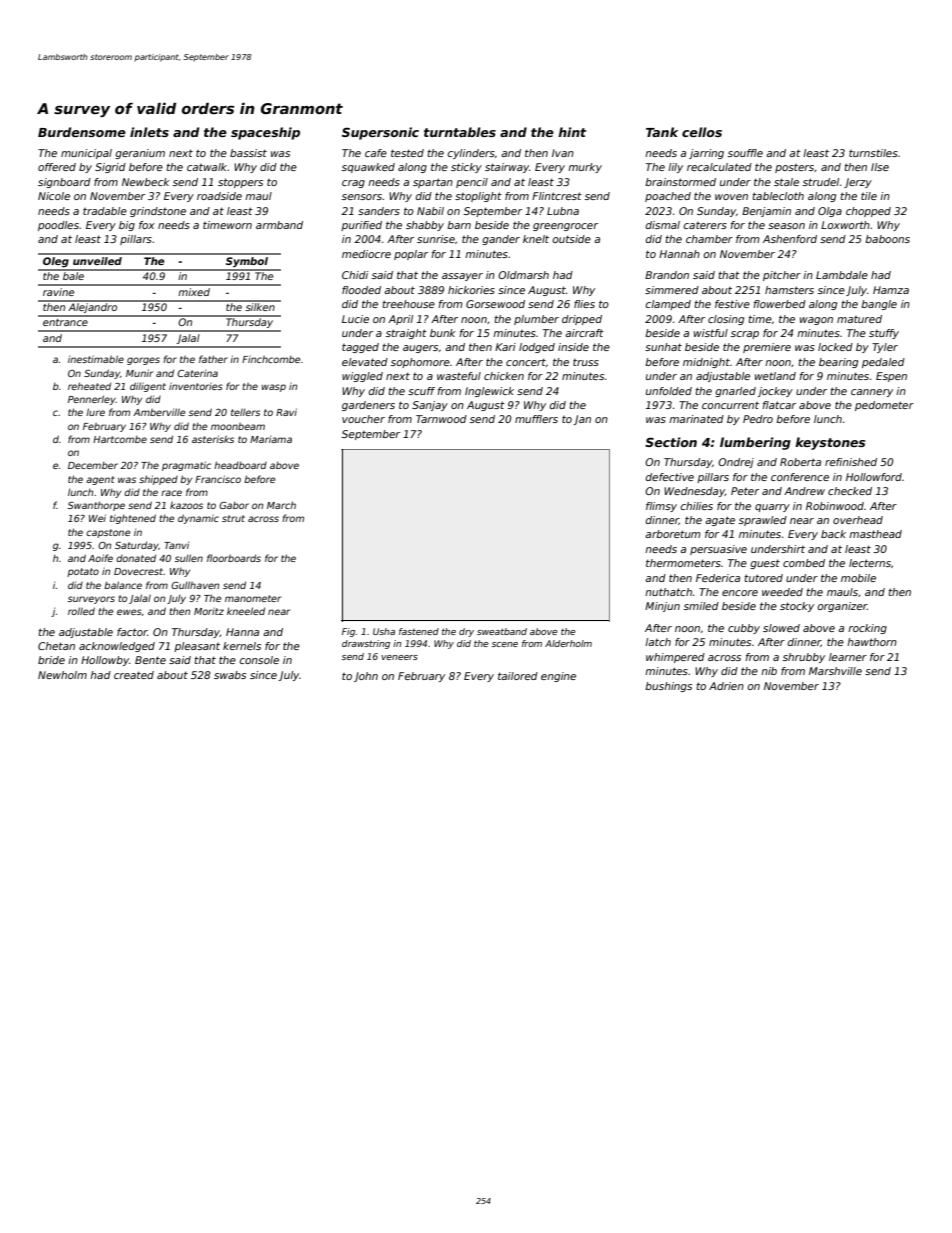  Describe the element at coordinates (466, 632) in the screenshot. I see `dry` at that location.
